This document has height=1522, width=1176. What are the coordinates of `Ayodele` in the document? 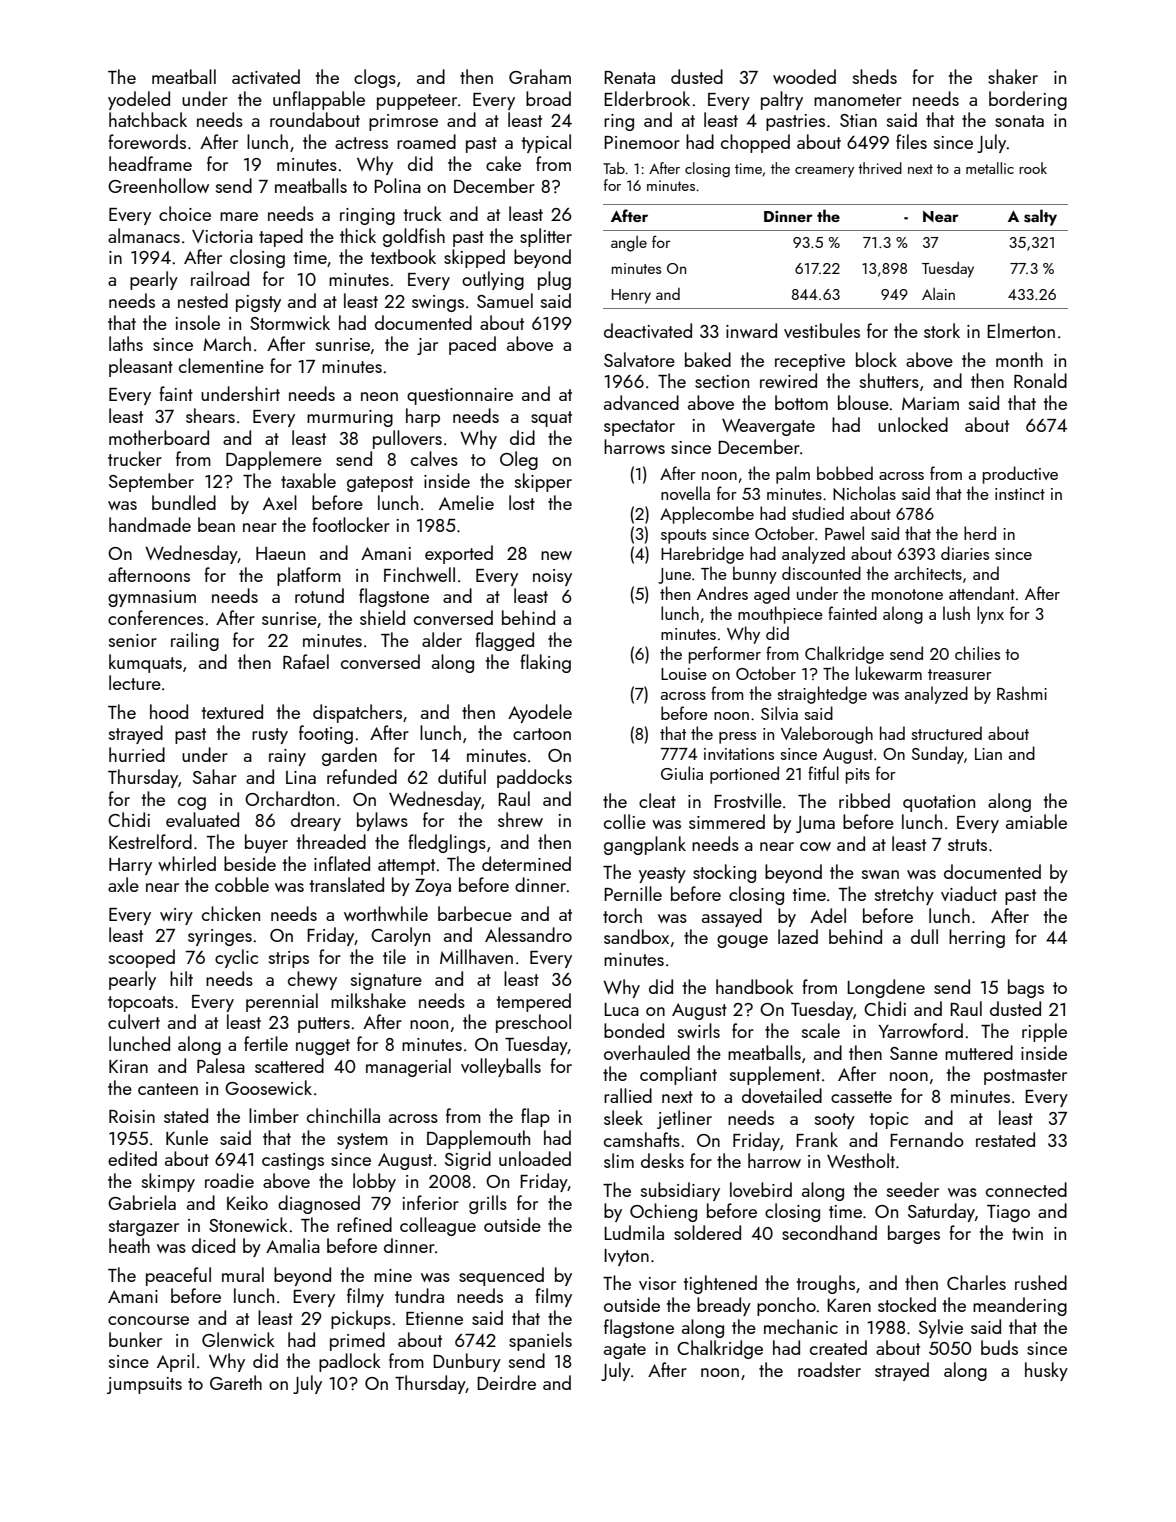 It's located at (540, 713).
